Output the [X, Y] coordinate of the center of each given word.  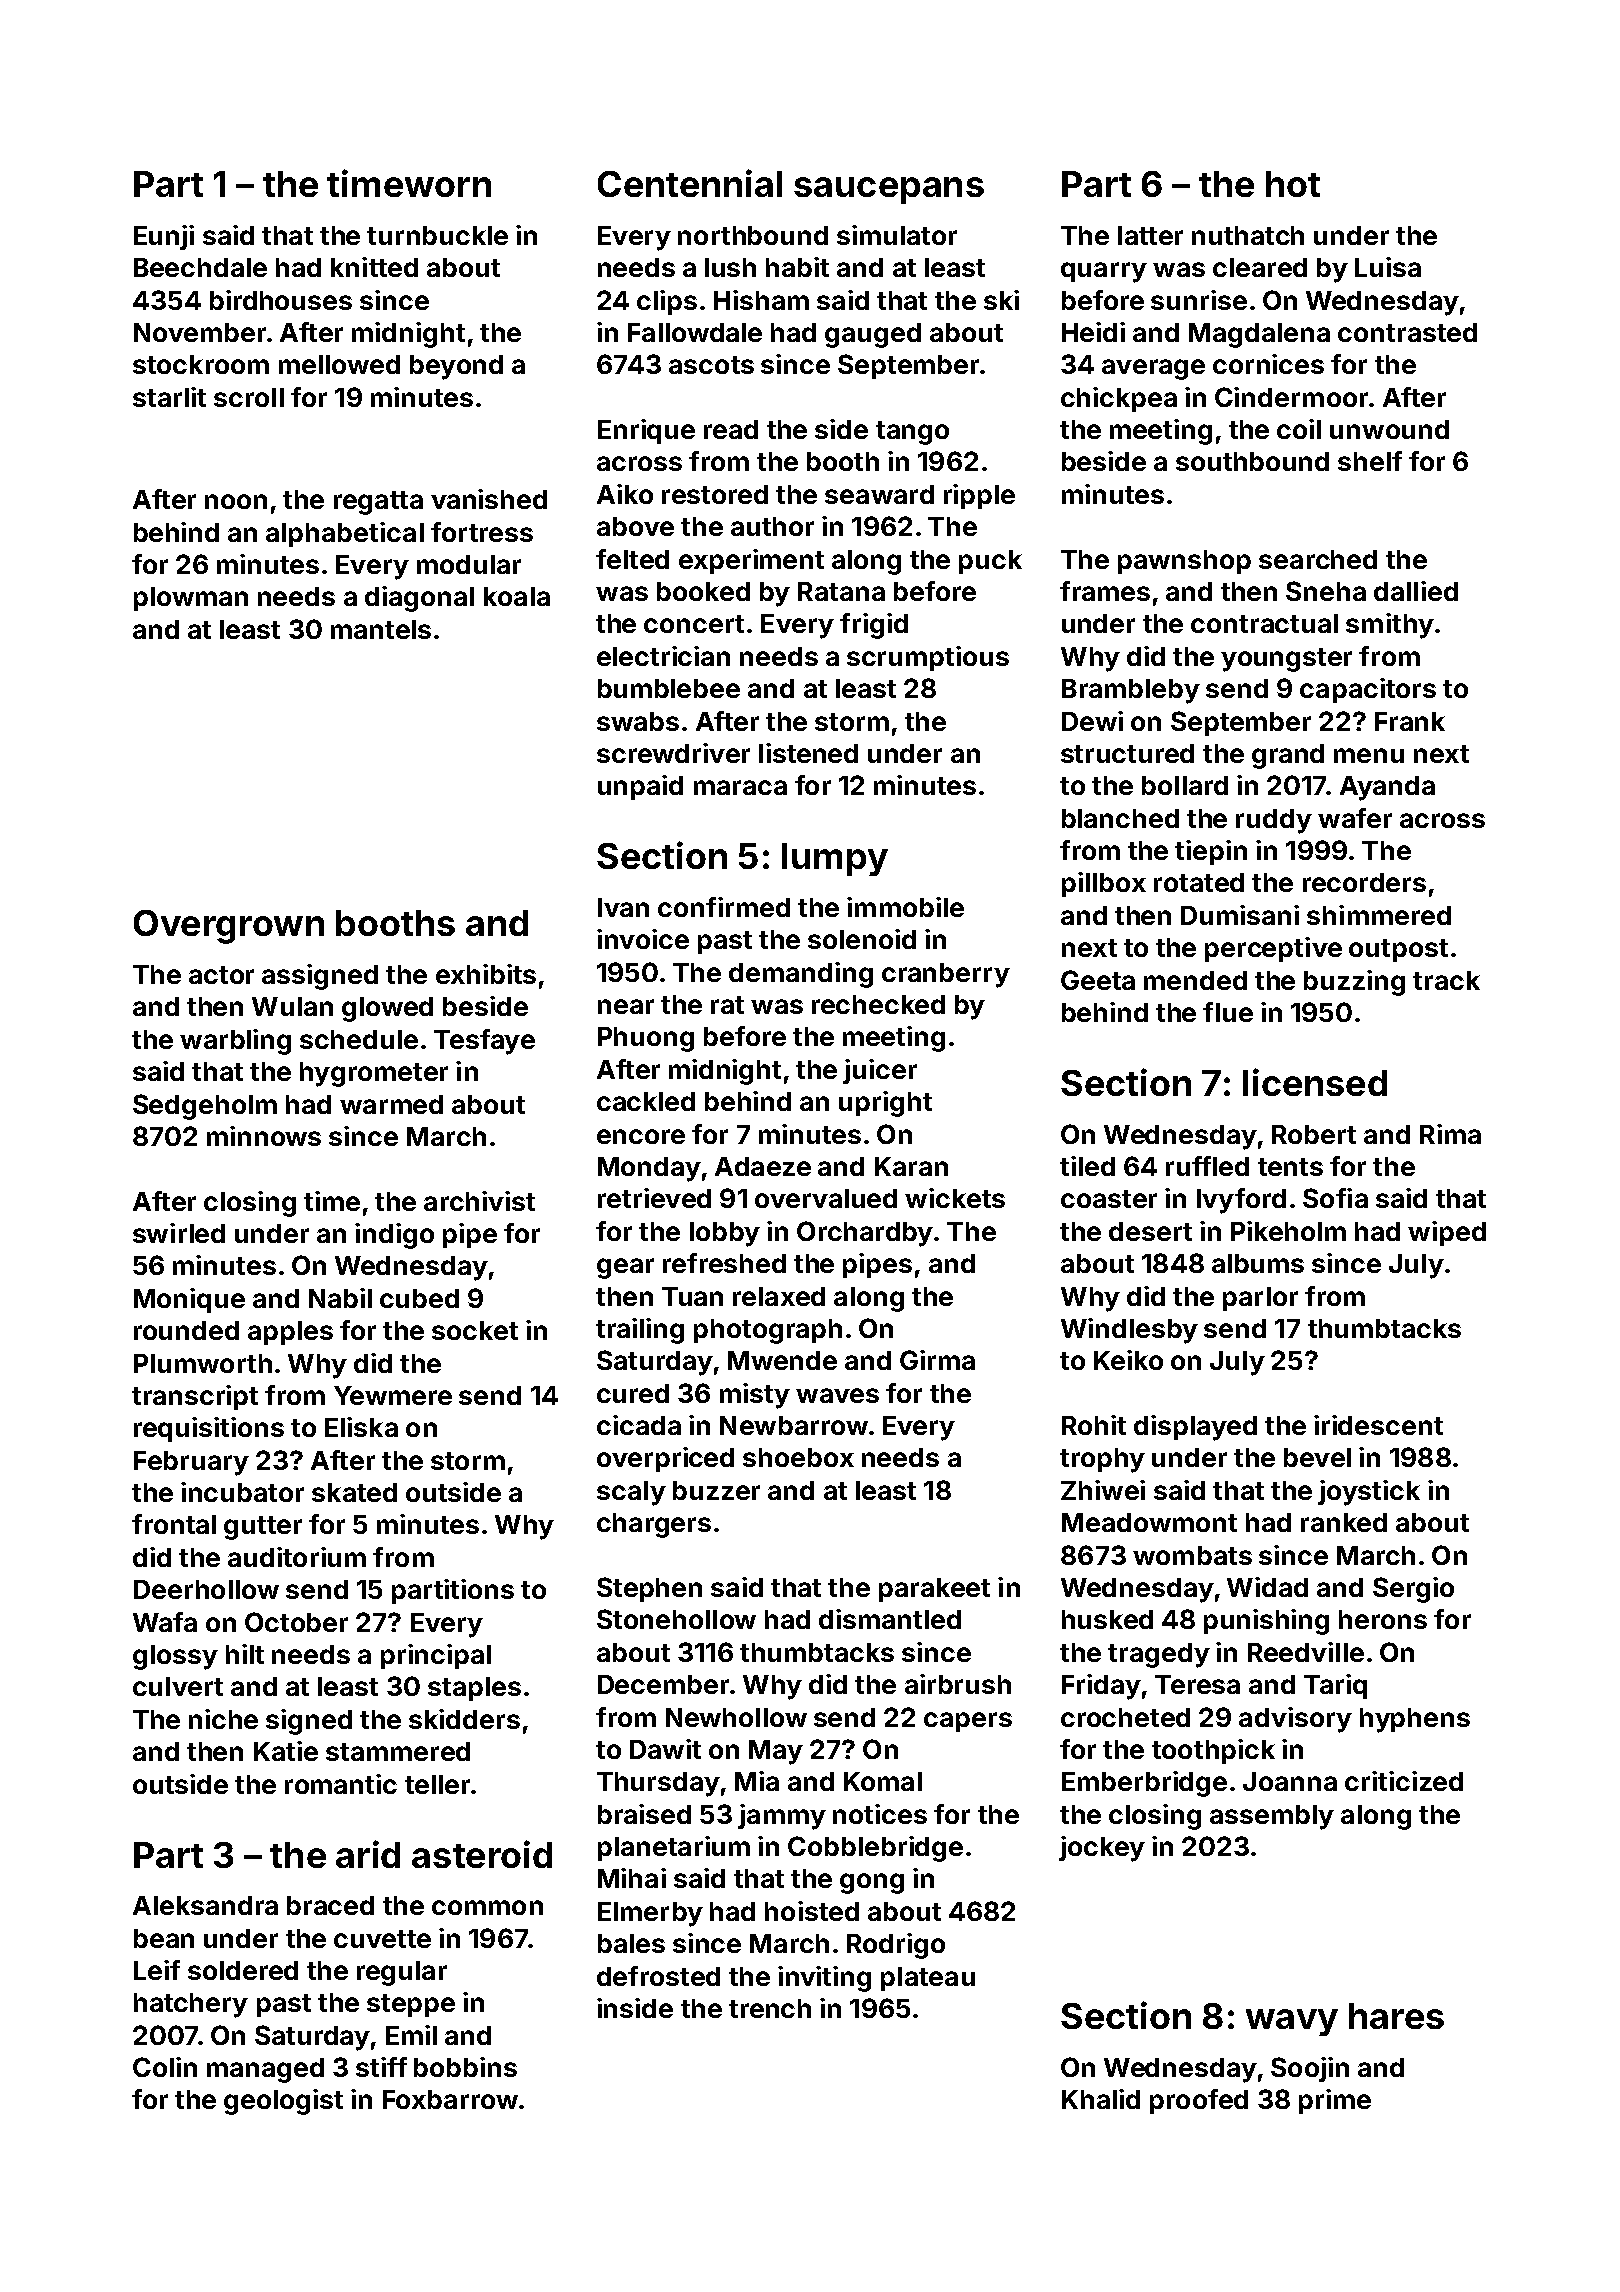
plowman [191, 599]
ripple [979, 496]
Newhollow [736, 1717]
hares [1396, 2016]
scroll [249, 397]
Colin [165, 2067]
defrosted [658, 1976]
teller [437, 1784]
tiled [1087, 1166]
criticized [1404, 1781]
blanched [1120, 818]
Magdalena [1259, 335]
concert [694, 624]
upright [885, 1104]
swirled [179, 1233]
